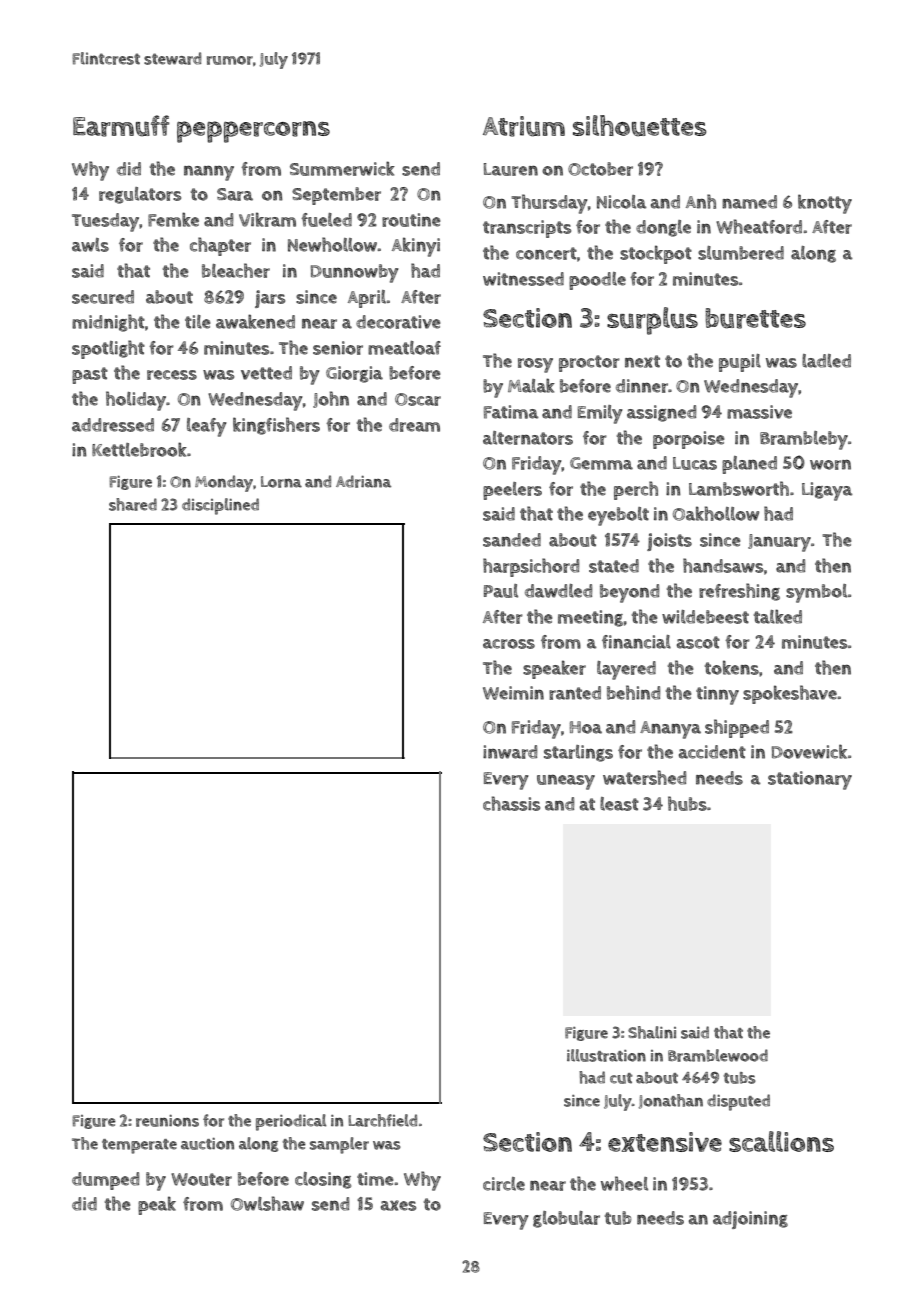 This screenshot has width=924, height=1314. What do you see at coordinates (133, 504) in the screenshot?
I see `shared` at bounding box center [133, 504].
